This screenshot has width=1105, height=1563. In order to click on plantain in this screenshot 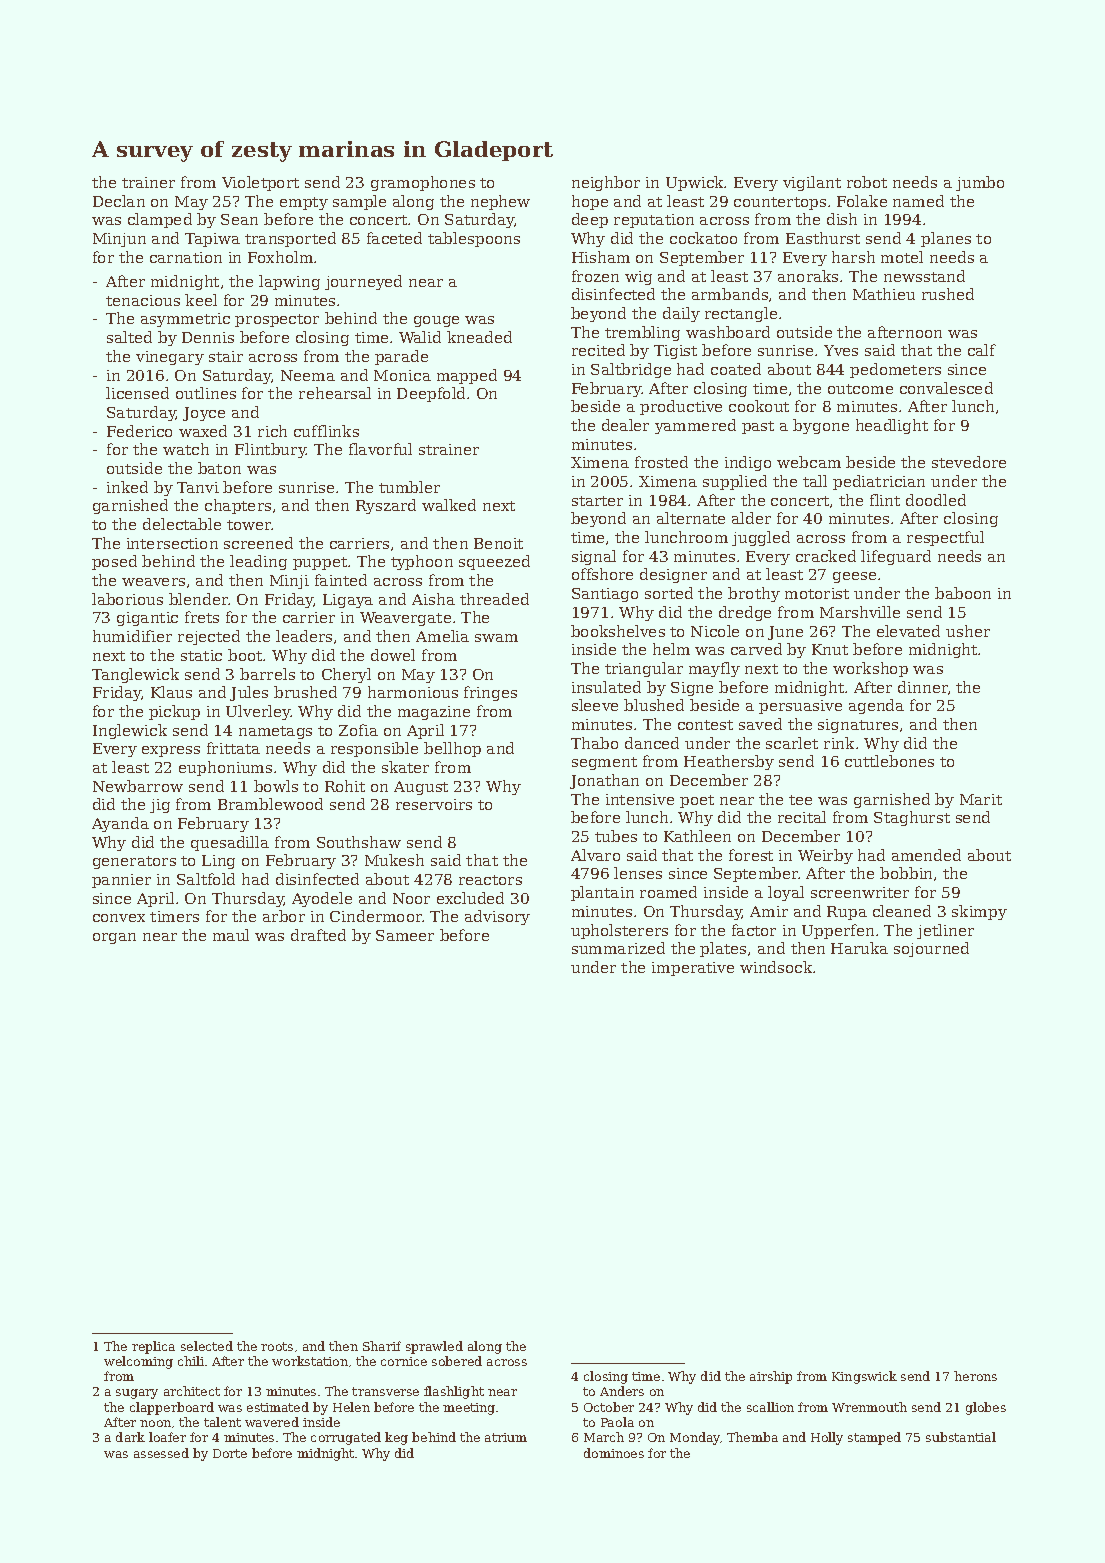, I will do `click(602, 893)`.
